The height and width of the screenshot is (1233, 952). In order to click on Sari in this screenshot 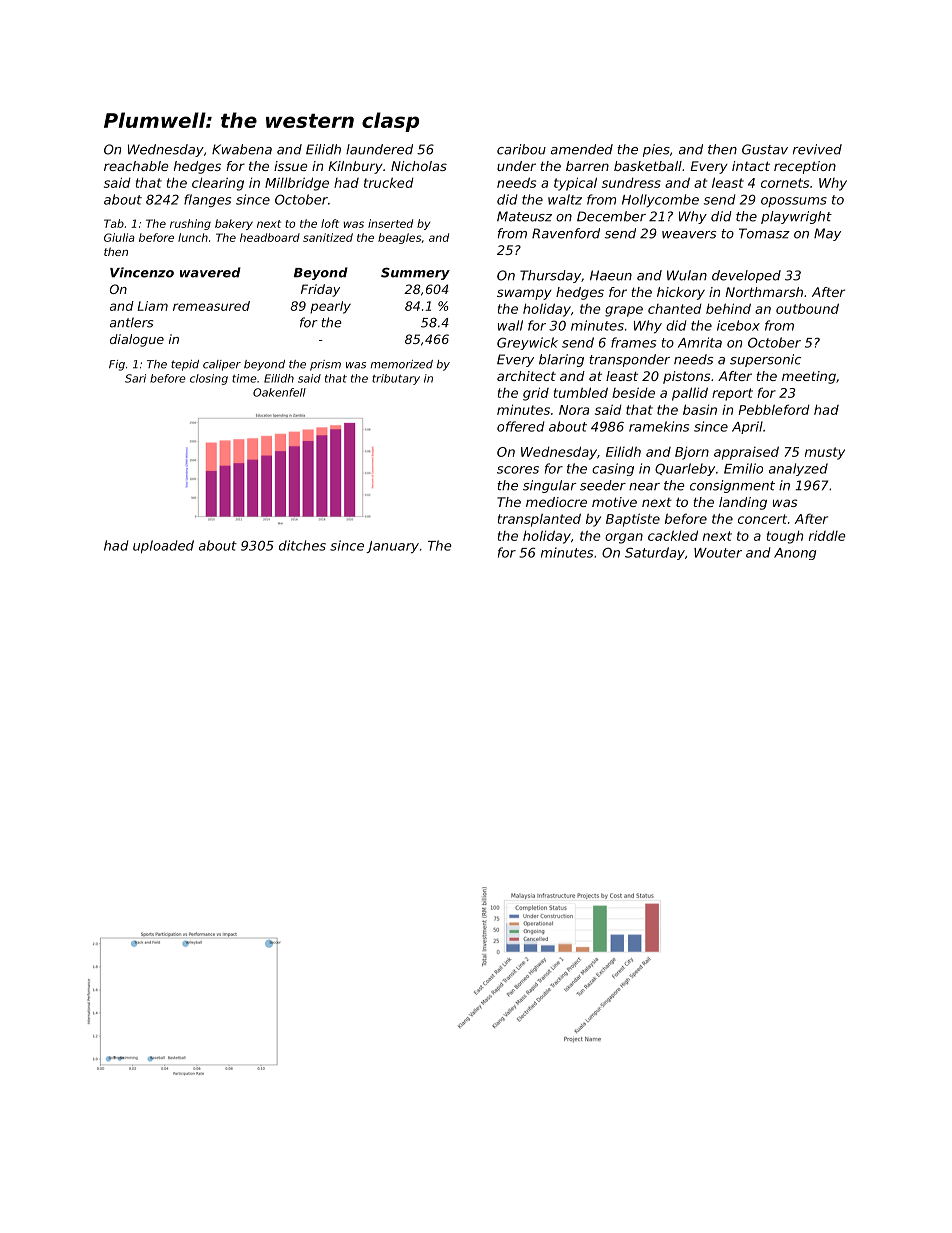, I will do `click(135, 378)`.
